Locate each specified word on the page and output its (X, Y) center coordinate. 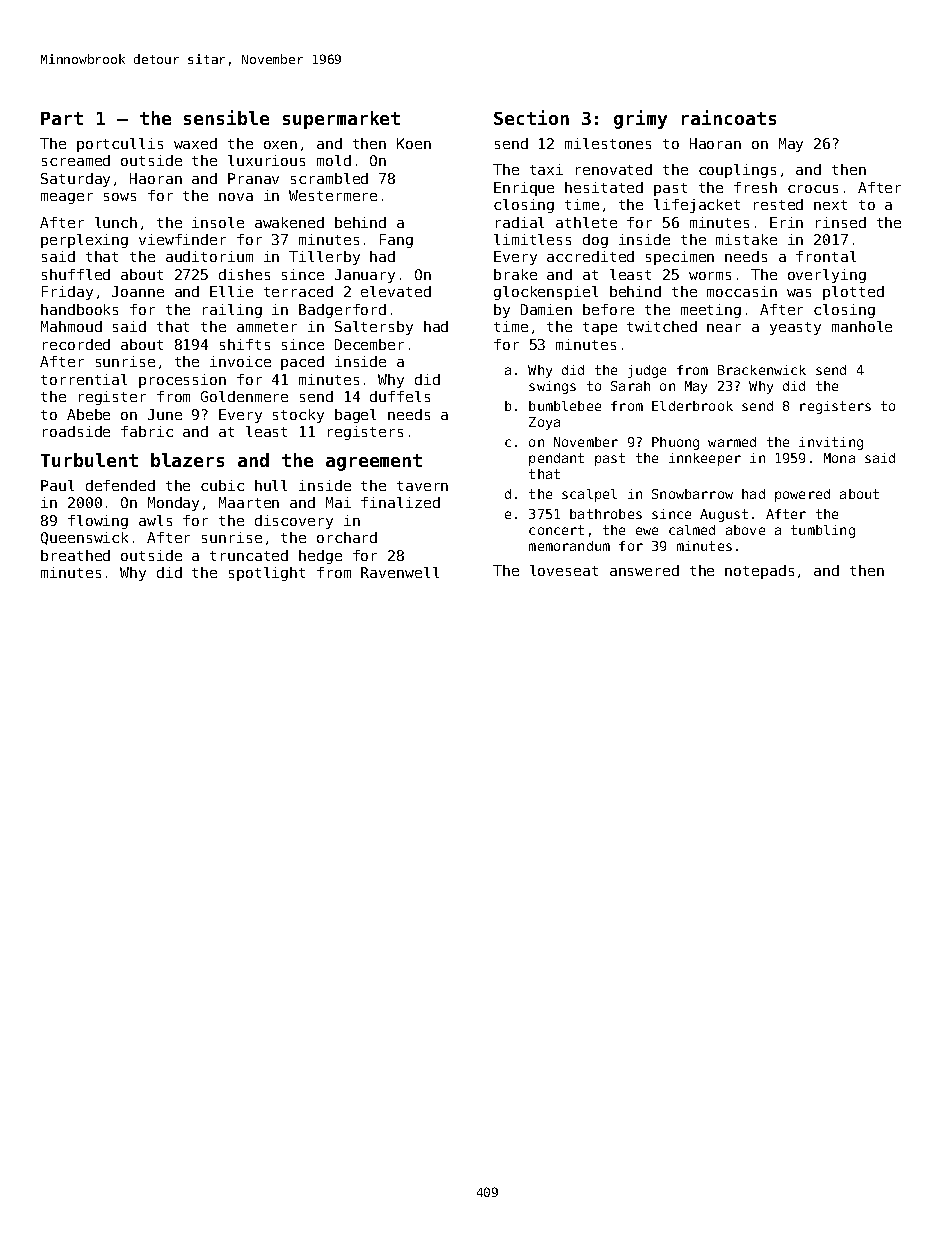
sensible (226, 117)
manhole (862, 326)
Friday (67, 293)
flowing (98, 522)
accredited (590, 256)
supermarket (341, 120)
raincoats (729, 117)
